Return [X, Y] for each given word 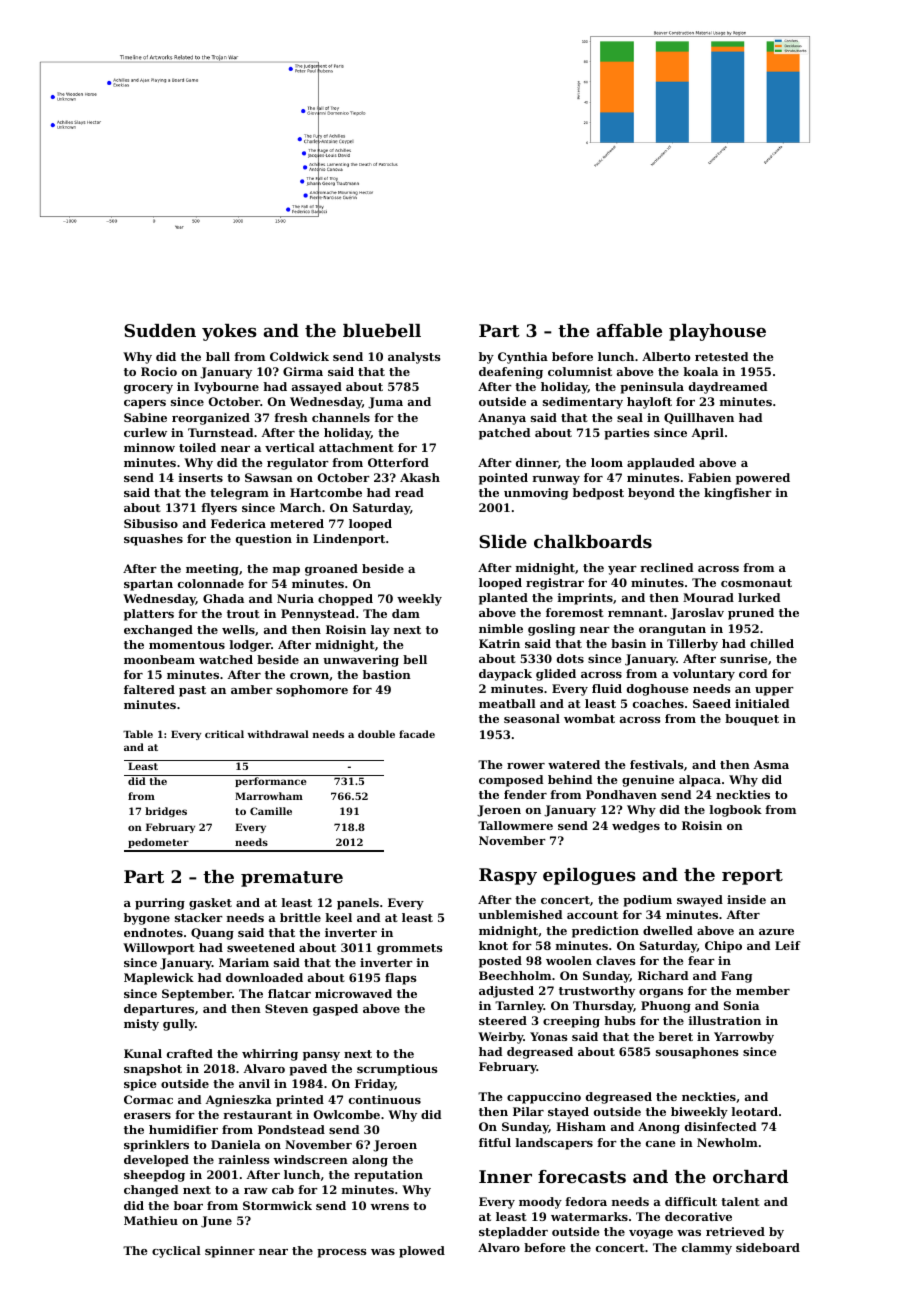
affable [629, 330]
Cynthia [523, 358]
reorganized [211, 419]
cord [753, 673]
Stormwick [277, 1205]
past [192, 691]
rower [526, 766]
